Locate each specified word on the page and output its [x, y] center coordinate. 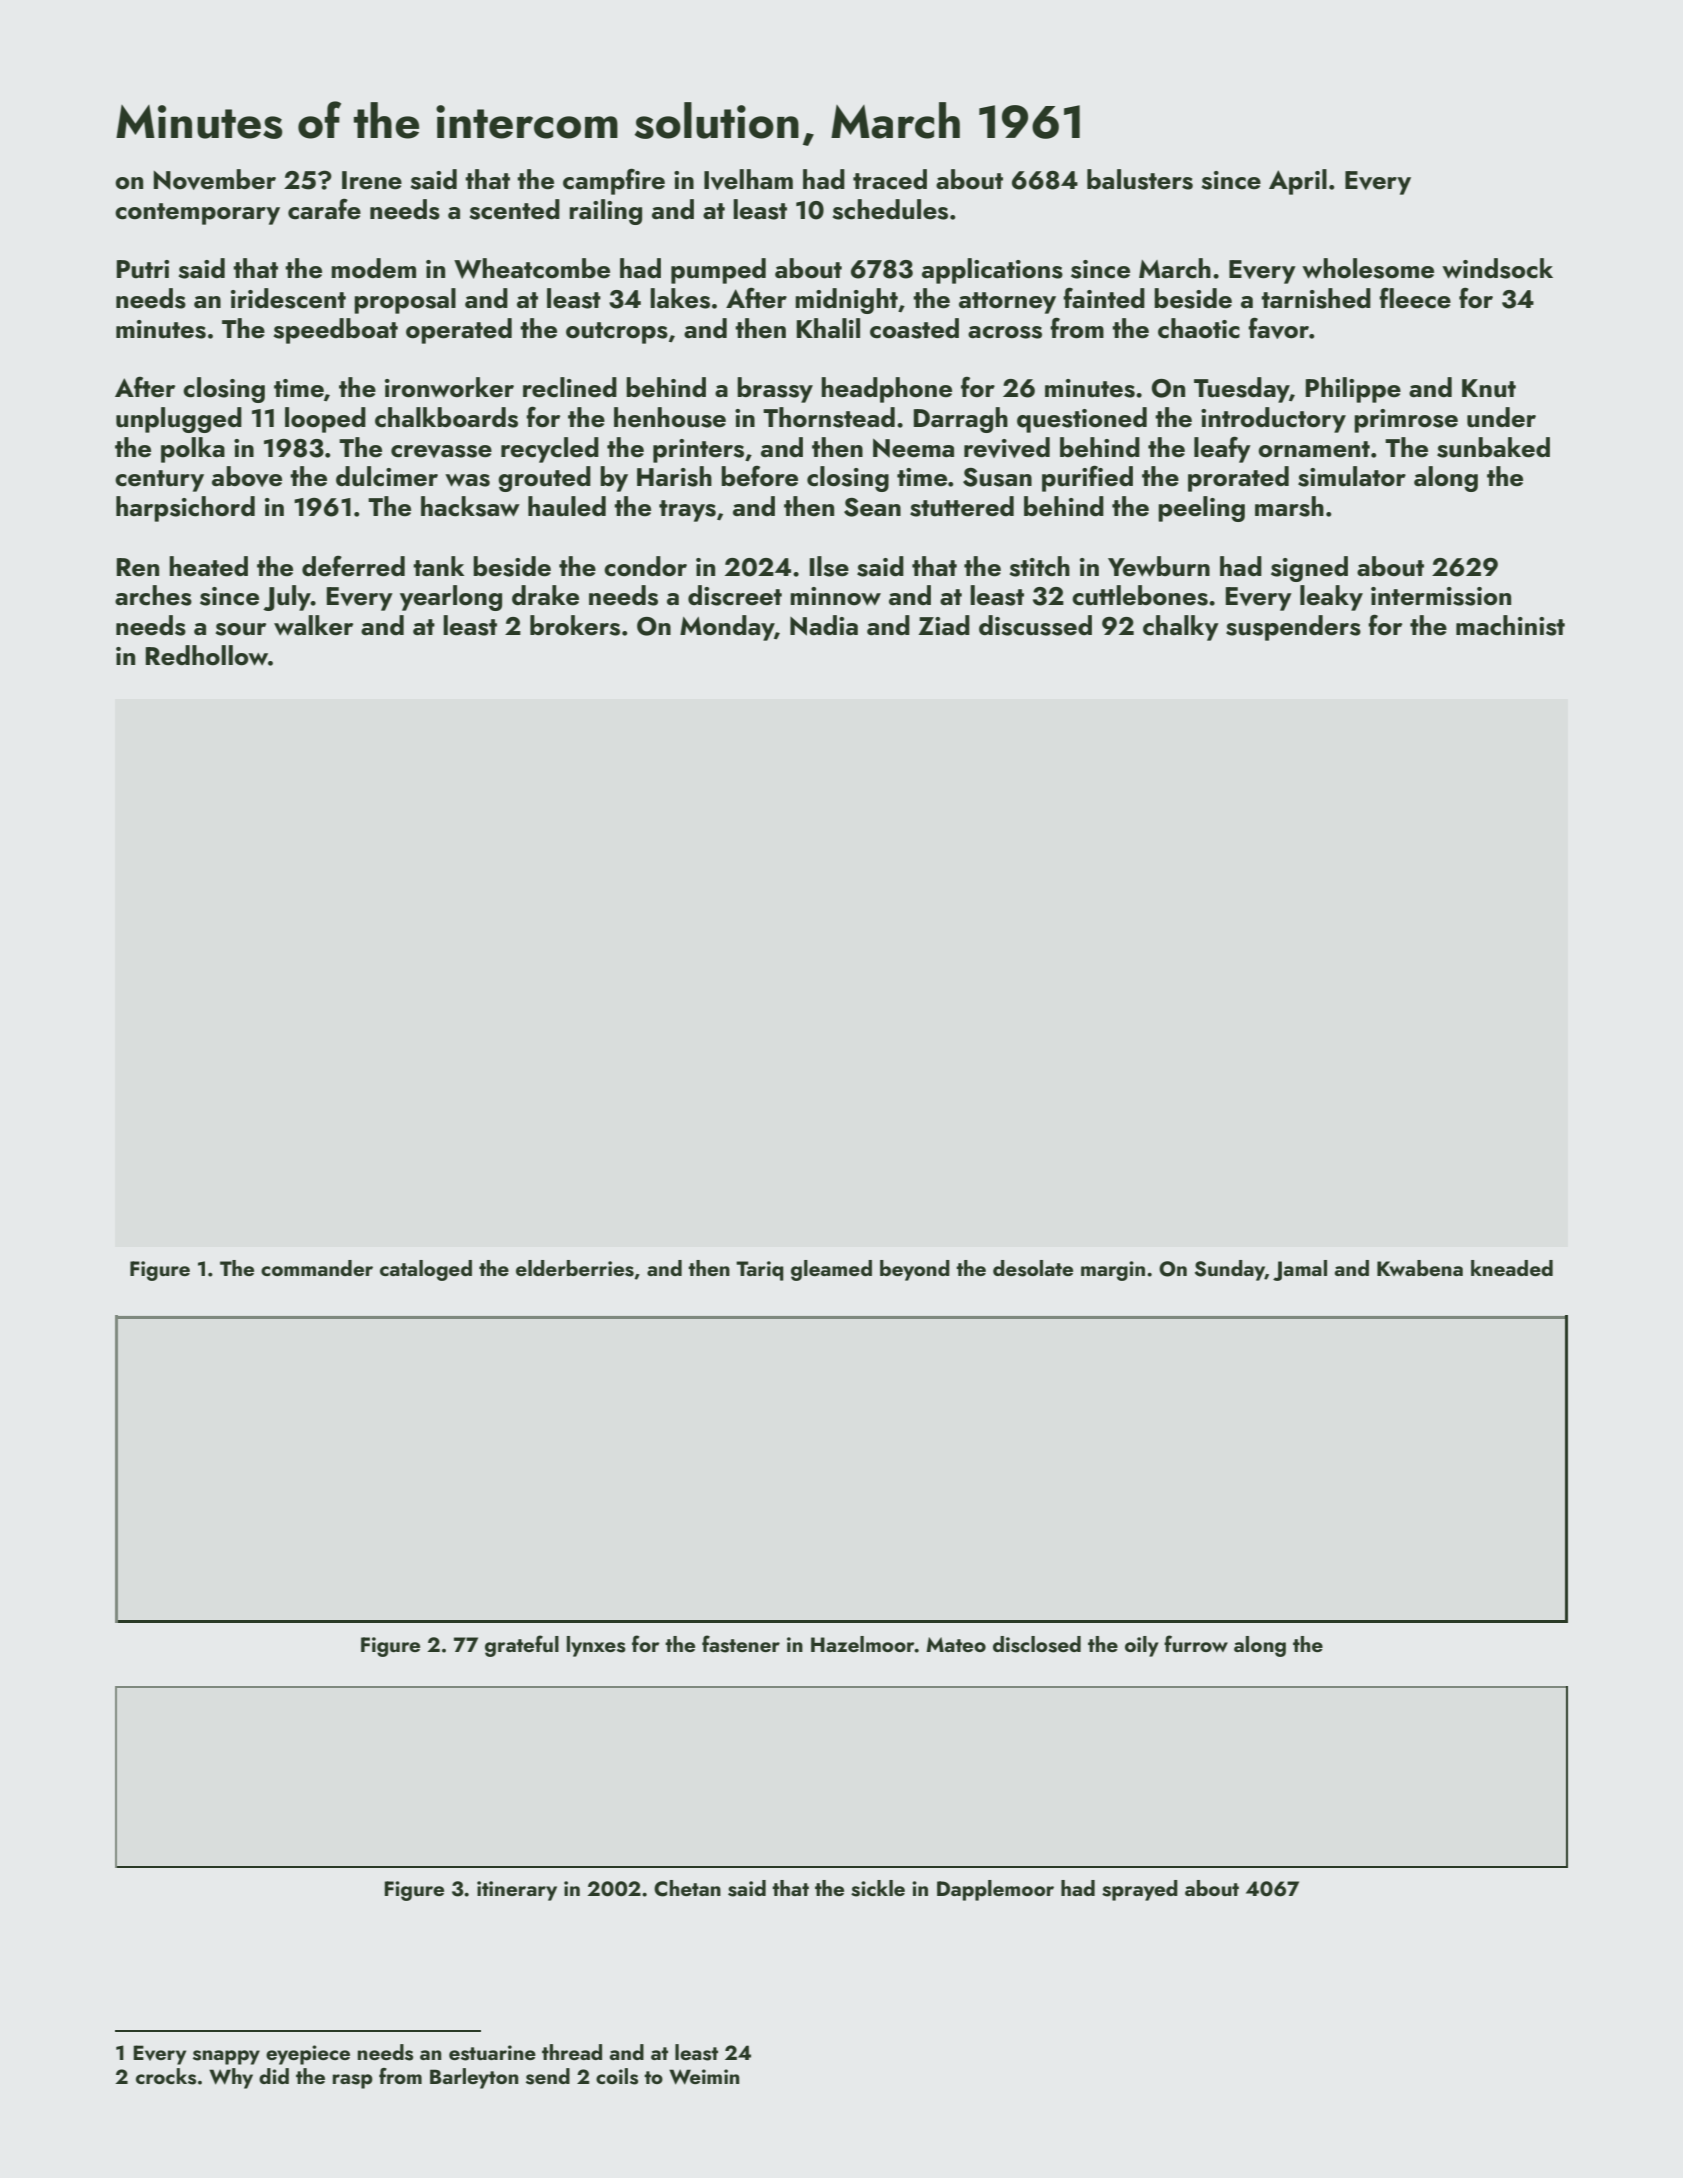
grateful [522, 1646]
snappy [226, 2057]
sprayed [1140, 1890]
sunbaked [1493, 447]
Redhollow [207, 655]
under [1501, 417]
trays [687, 511]
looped [325, 420]
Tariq [760, 1271]
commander [317, 1268]
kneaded [1512, 1268]
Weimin [704, 2077]
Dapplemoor [995, 1890]
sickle [878, 1888]
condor [645, 566]
